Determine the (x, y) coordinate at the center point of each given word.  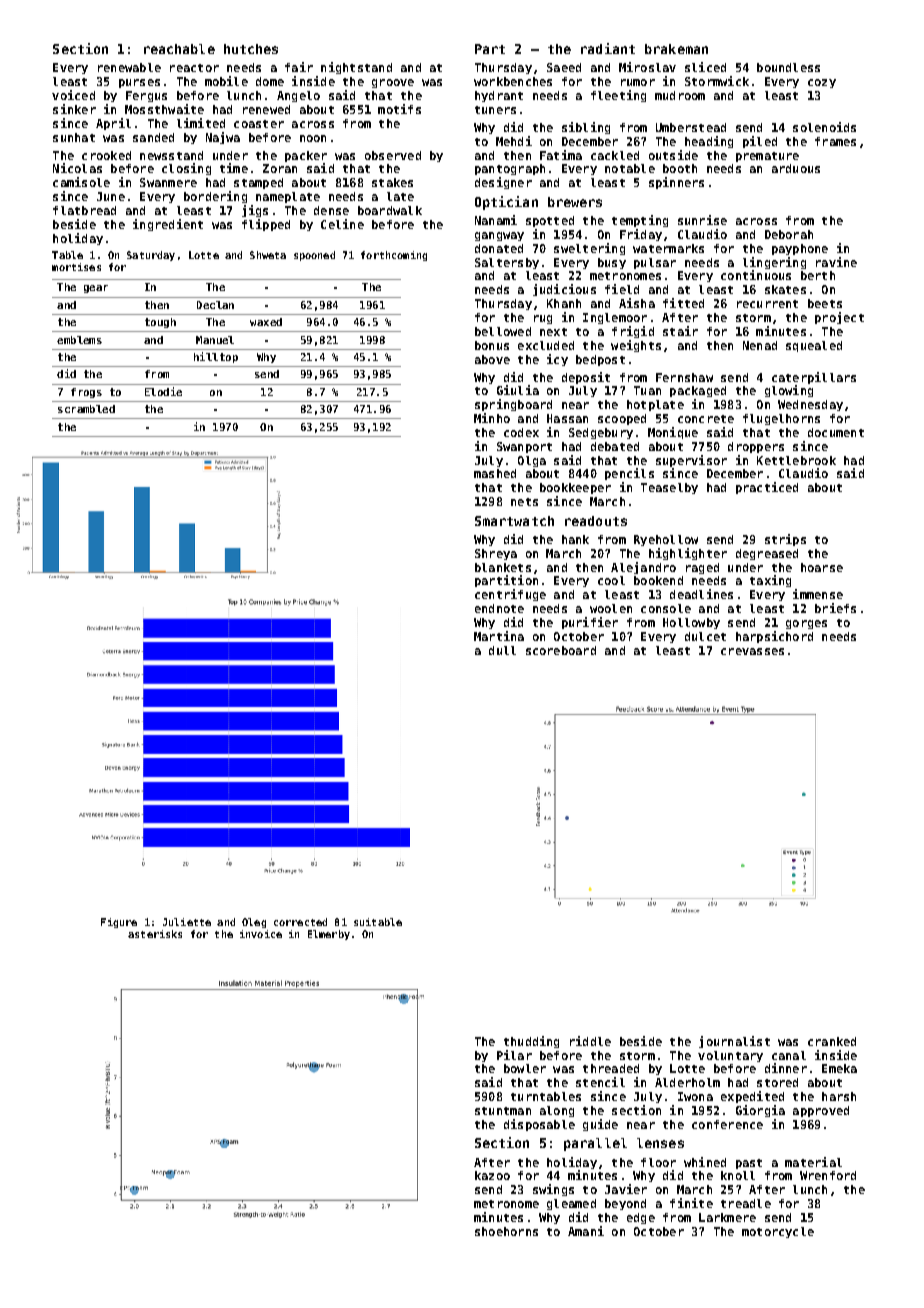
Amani (586, 1231)
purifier (590, 623)
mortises (76, 267)
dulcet (705, 636)
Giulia (518, 390)
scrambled (86, 409)
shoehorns (506, 1231)
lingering (774, 263)
